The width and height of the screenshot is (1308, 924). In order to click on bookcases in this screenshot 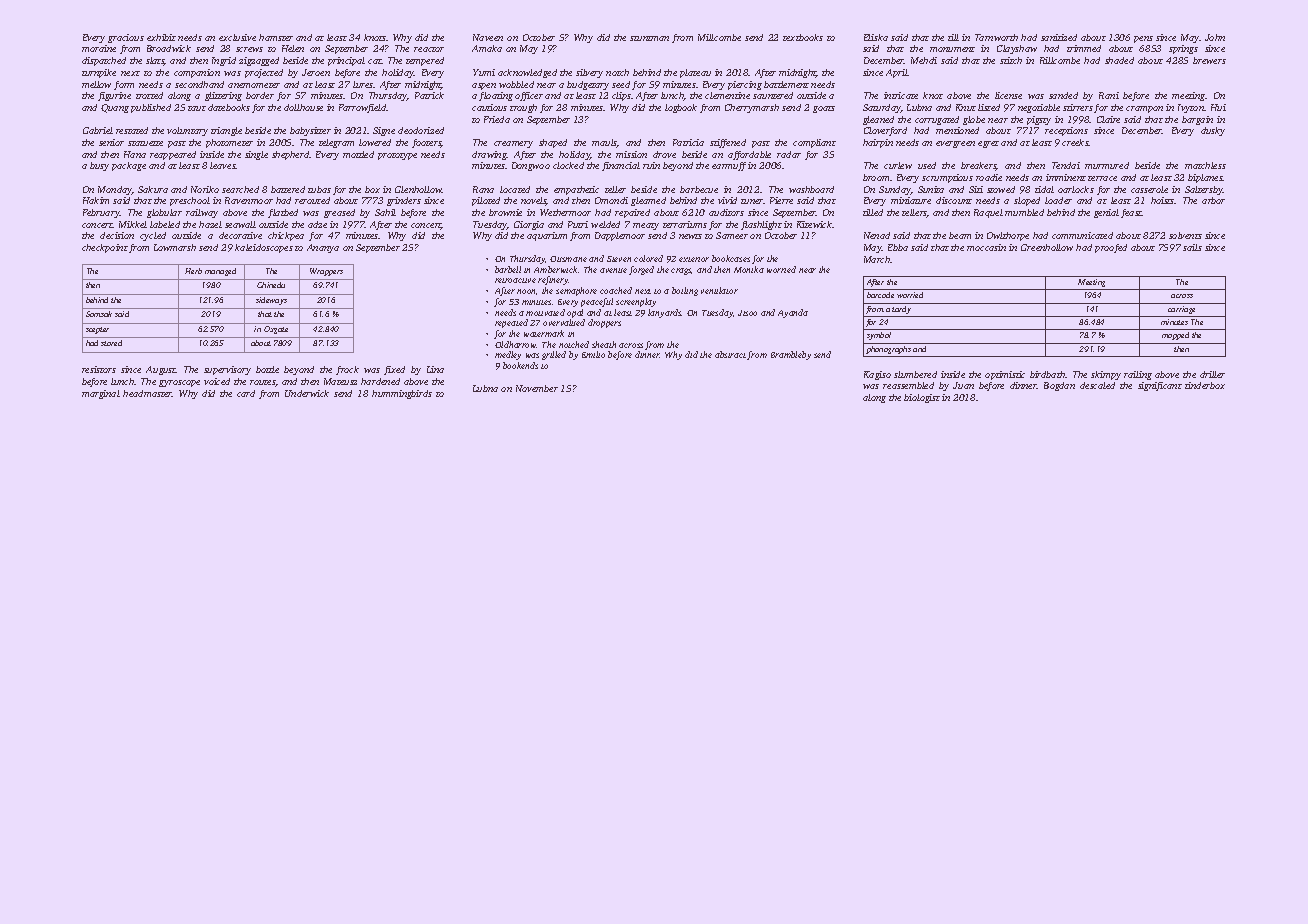, I will do `click(731, 258)`.
